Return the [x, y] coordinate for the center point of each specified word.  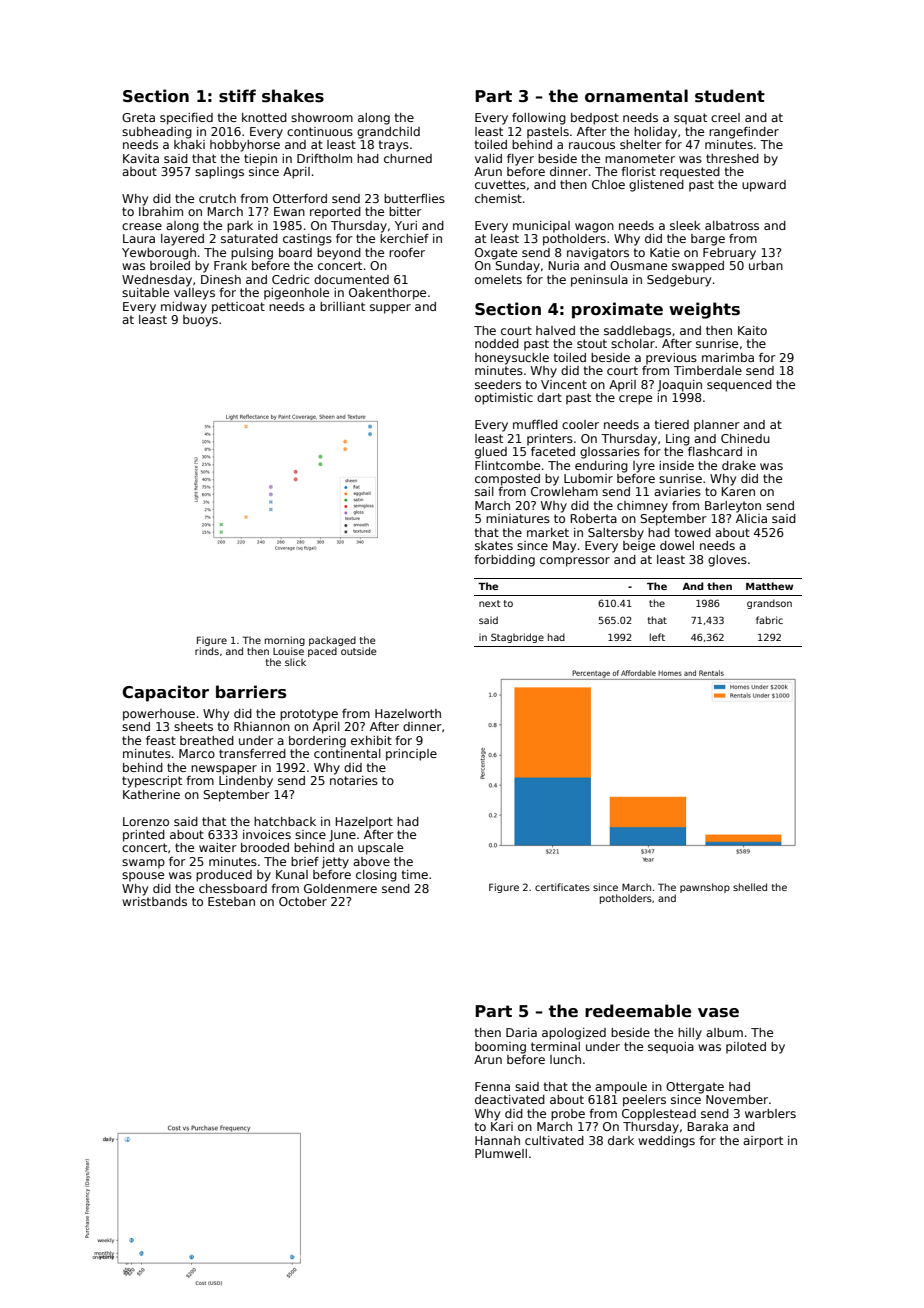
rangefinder [744, 133]
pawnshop [705, 888]
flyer [520, 160]
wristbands [154, 901]
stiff [237, 96]
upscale [380, 849]
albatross [732, 225]
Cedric [290, 279]
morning [285, 641]
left [657, 637]
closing [376, 876]
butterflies [414, 198]
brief [305, 861]
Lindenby [246, 782]
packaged [332, 641]
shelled [750, 887]
